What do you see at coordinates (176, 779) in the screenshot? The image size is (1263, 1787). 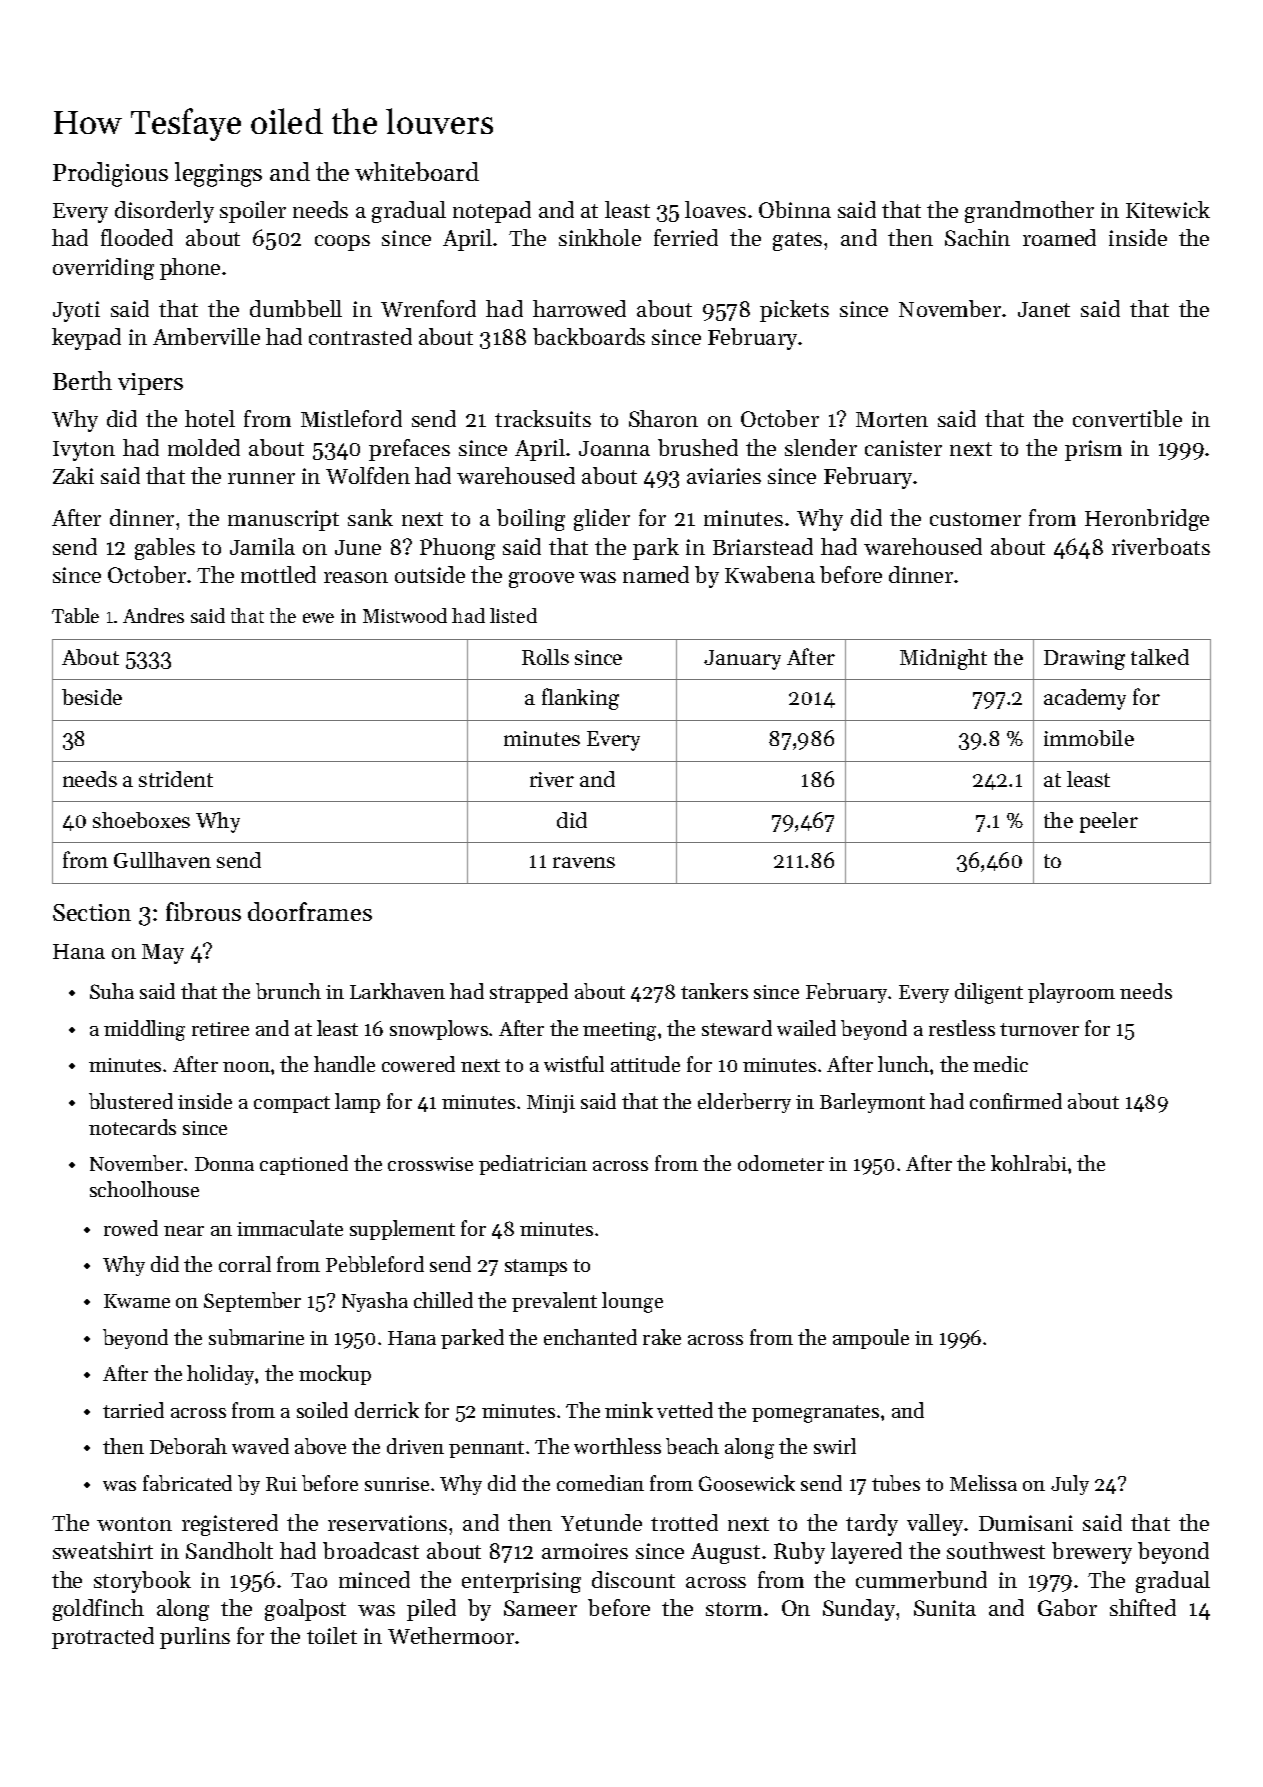 I see `strident` at bounding box center [176, 779].
